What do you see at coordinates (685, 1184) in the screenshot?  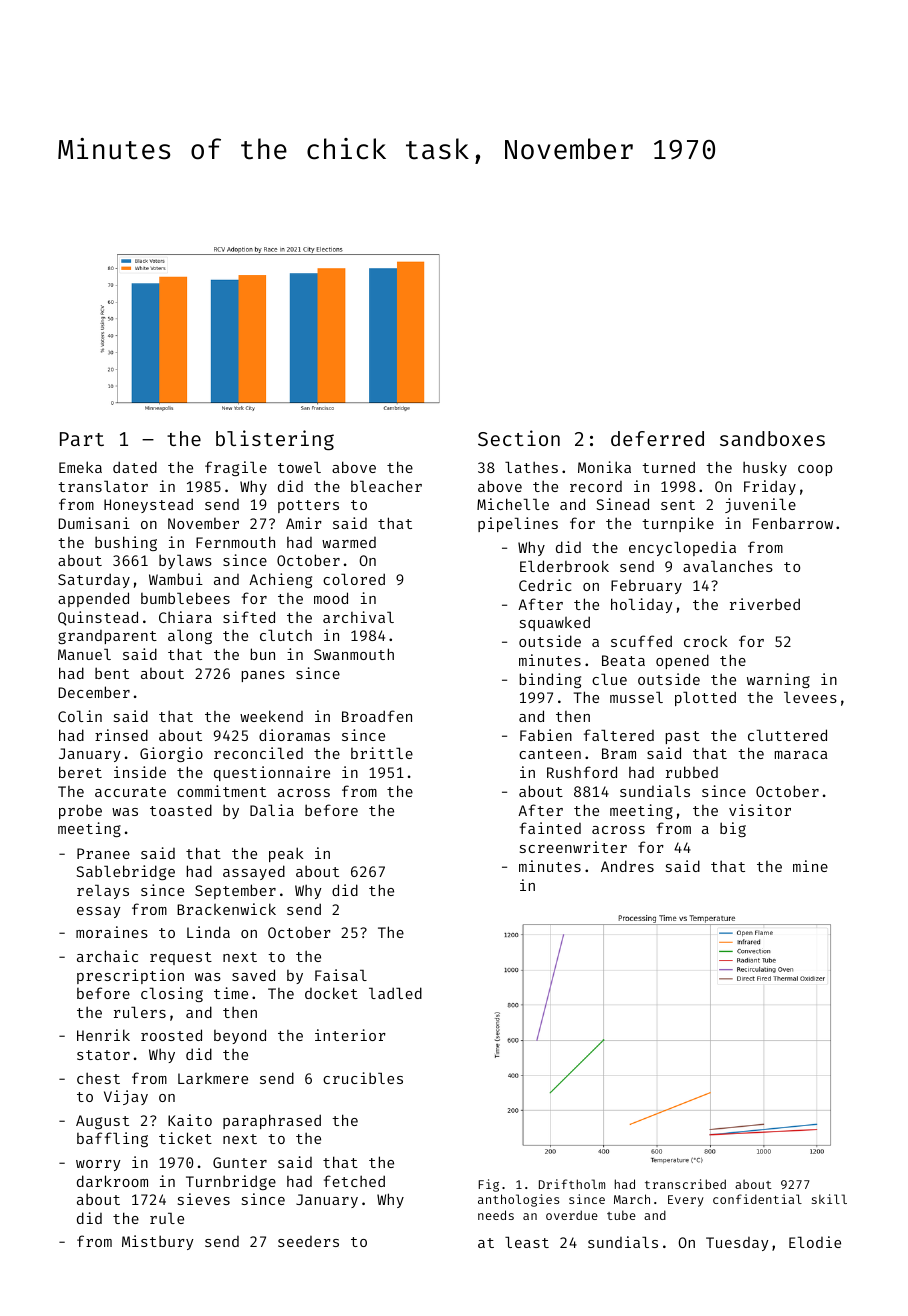 I see `transcribed` at bounding box center [685, 1184].
